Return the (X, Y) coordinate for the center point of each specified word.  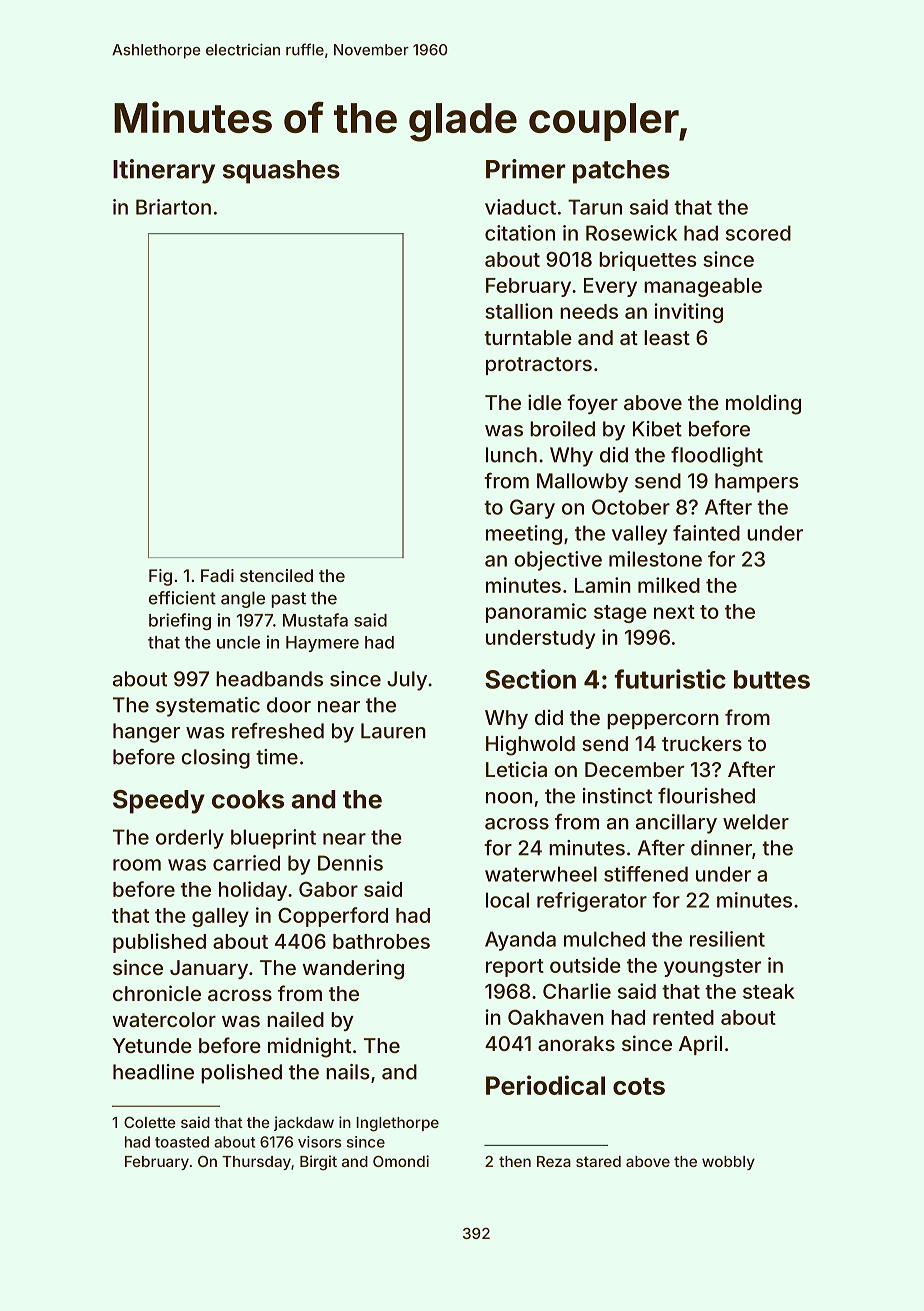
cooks (248, 799)
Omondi (401, 1161)
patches (621, 172)
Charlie (577, 991)
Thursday (256, 1163)
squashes (281, 172)
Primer (525, 169)
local (507, 900)
